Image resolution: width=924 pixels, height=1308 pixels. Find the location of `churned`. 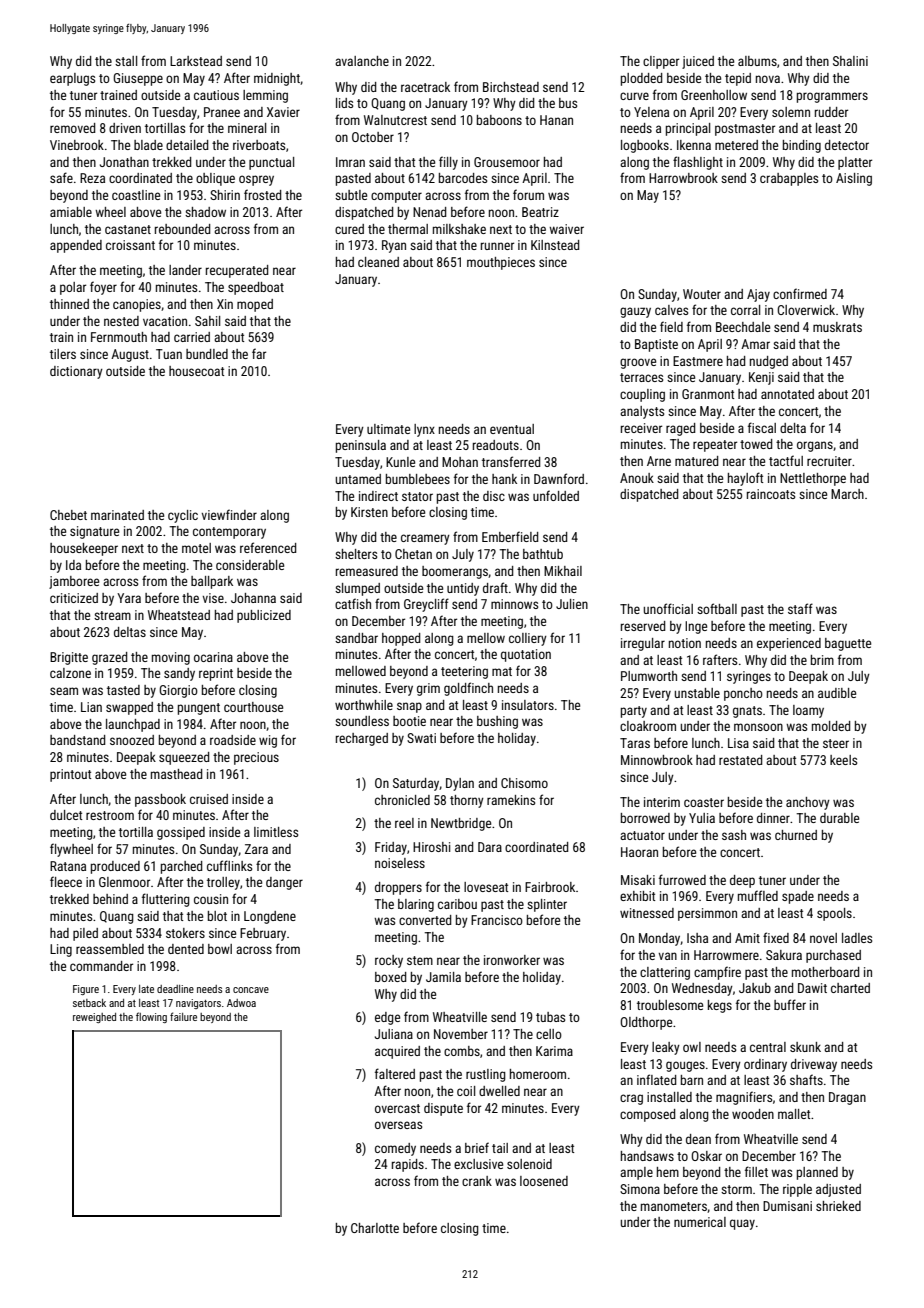

churned is located at coordinates (796, 835).
